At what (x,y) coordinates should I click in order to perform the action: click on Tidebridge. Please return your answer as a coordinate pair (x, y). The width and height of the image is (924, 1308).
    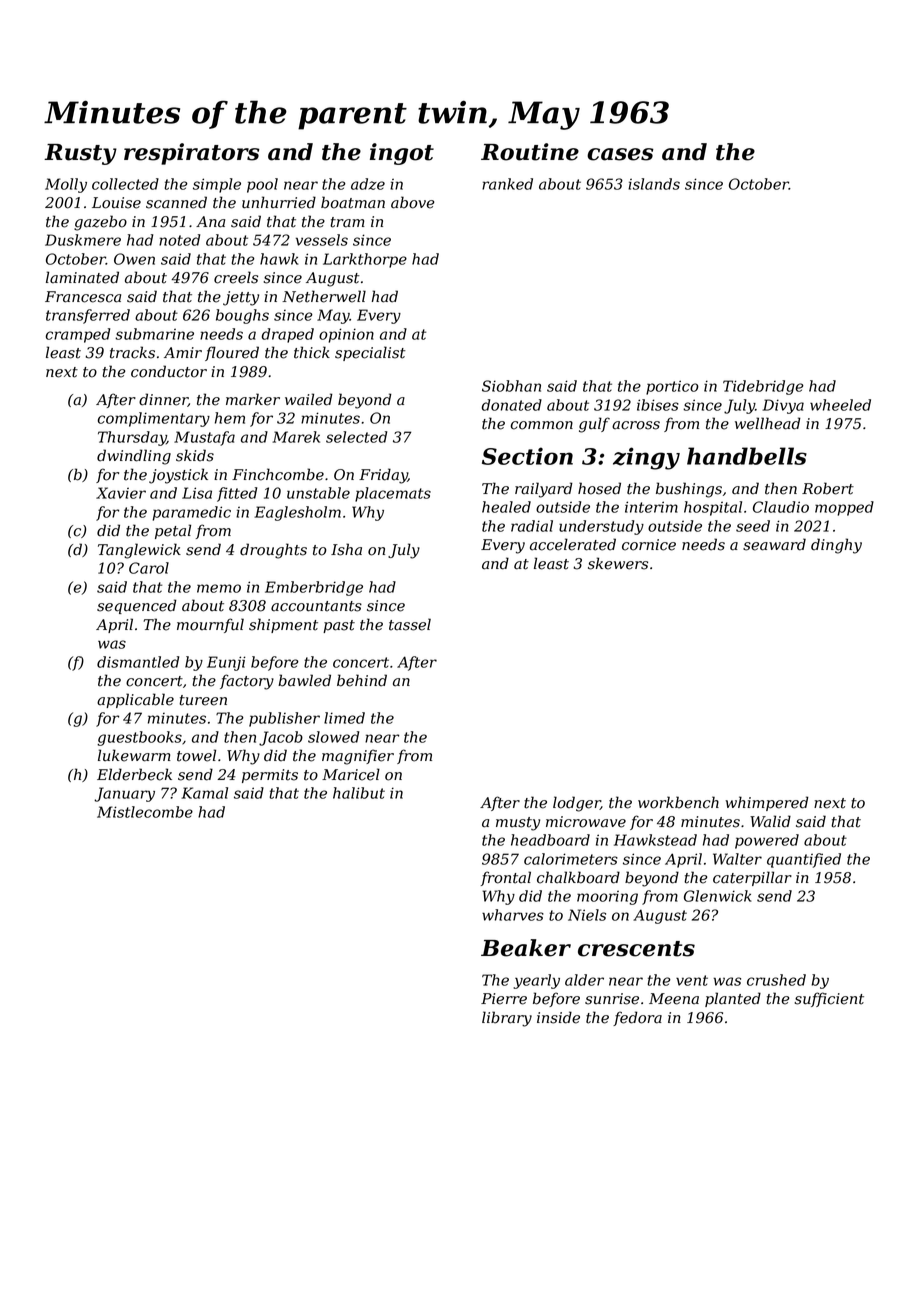
    Looking at the image, I should click on (763, 387).
